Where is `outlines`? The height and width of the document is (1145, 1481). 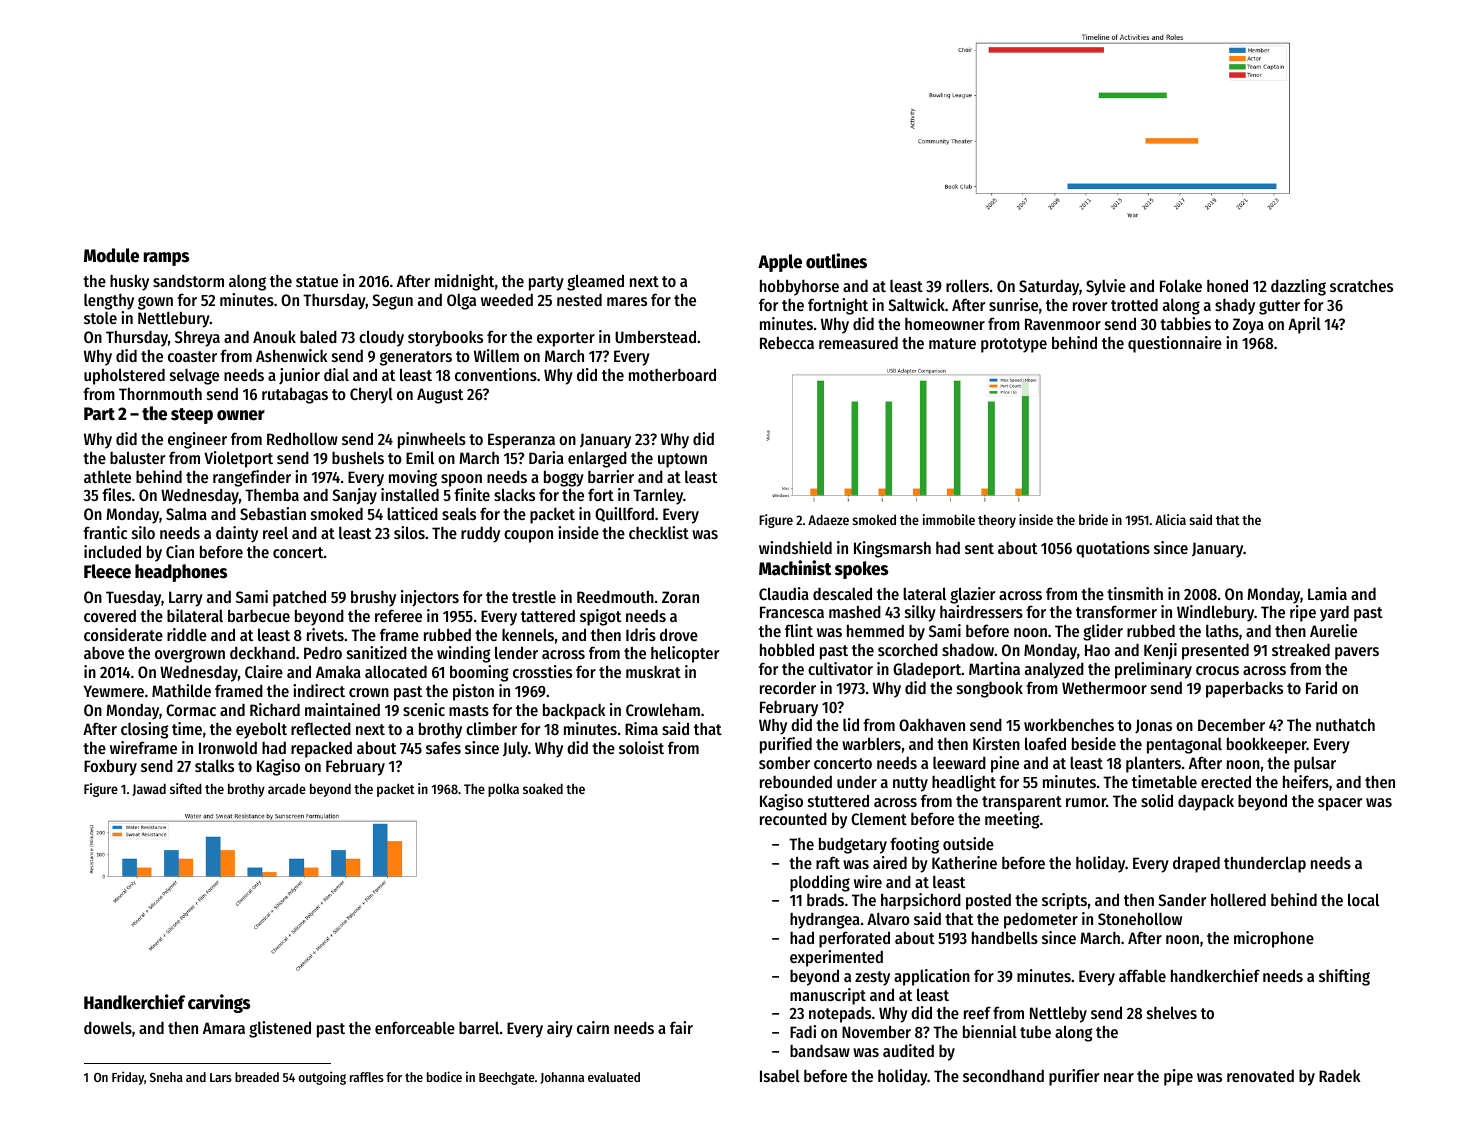 outlines is located at coordinates (836, 261).
